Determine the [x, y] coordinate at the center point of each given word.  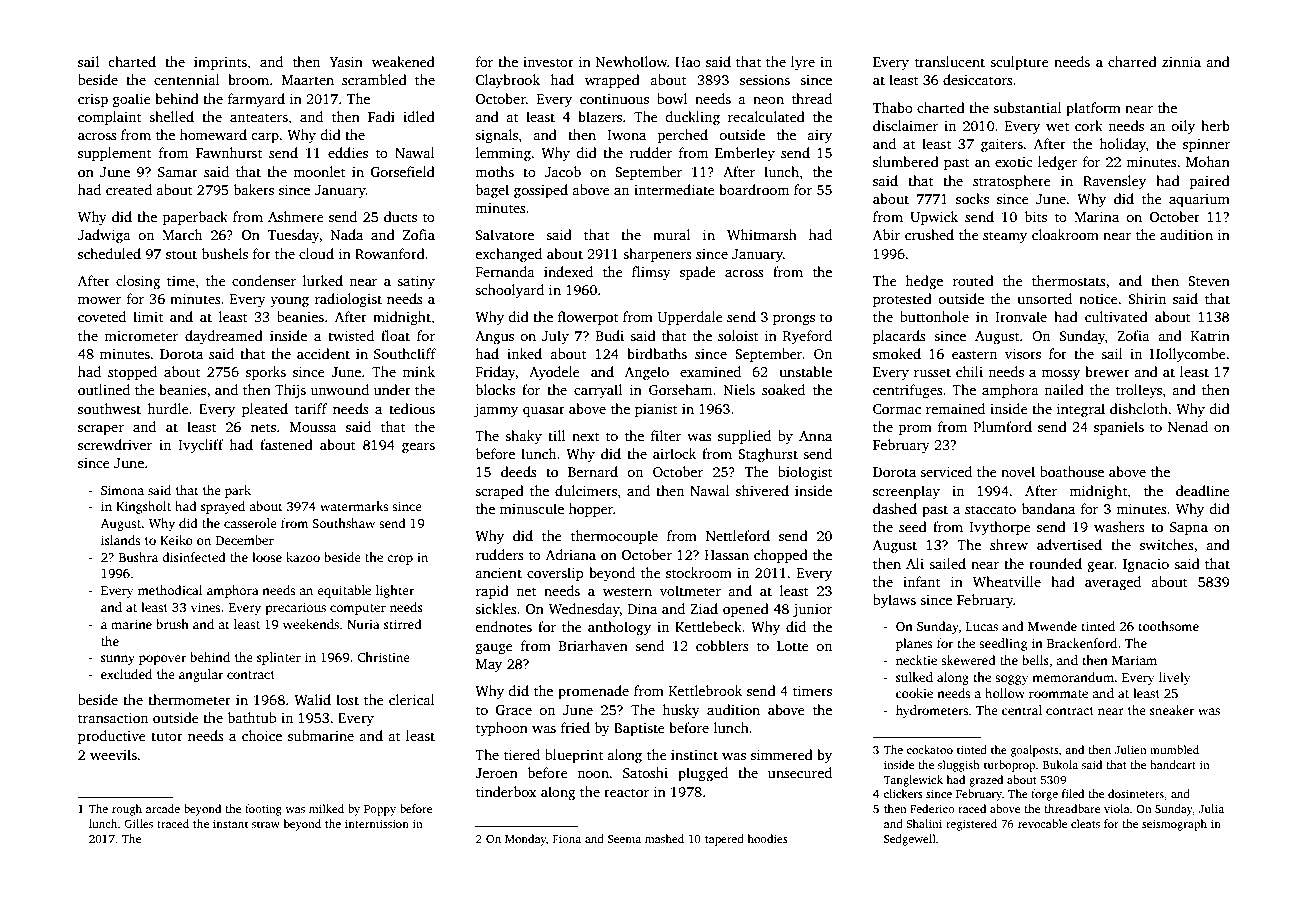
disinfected [194, 557]
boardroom [754, 189]
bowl [672, 98]
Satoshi [645, 772]
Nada [347, 234]
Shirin [1147, 298]
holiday [1122, 145]
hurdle [168, 408]
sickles [495, 608]
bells [1035, 660]
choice [262, 735]
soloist [738, 335]
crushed [929, 234]
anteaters [259, 117]
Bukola [1060, 764]
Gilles [138, 823]
